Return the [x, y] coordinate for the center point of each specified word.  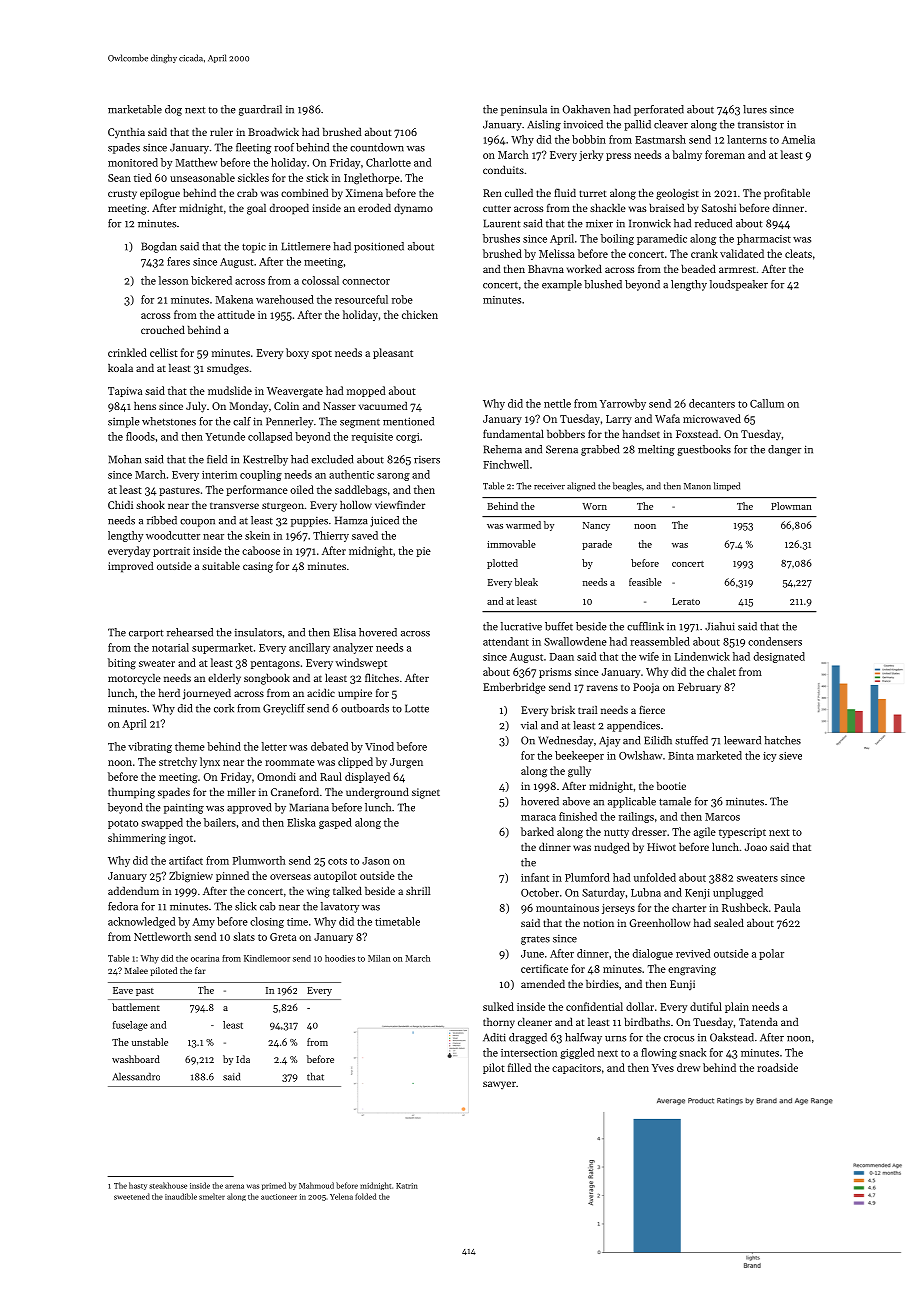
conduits [503, 169]
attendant [506, 641]
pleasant [393, 353]
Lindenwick [702, 656]
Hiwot [661, 847]
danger [784, 450]
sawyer [499, 1085]
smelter [212, 1196]
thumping [131, 793]
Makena [234, 299]
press [618, 157]
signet [426, 793]
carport [146, 634]
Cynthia [126, 133]
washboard [136, 1059]
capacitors [576, 1069]
